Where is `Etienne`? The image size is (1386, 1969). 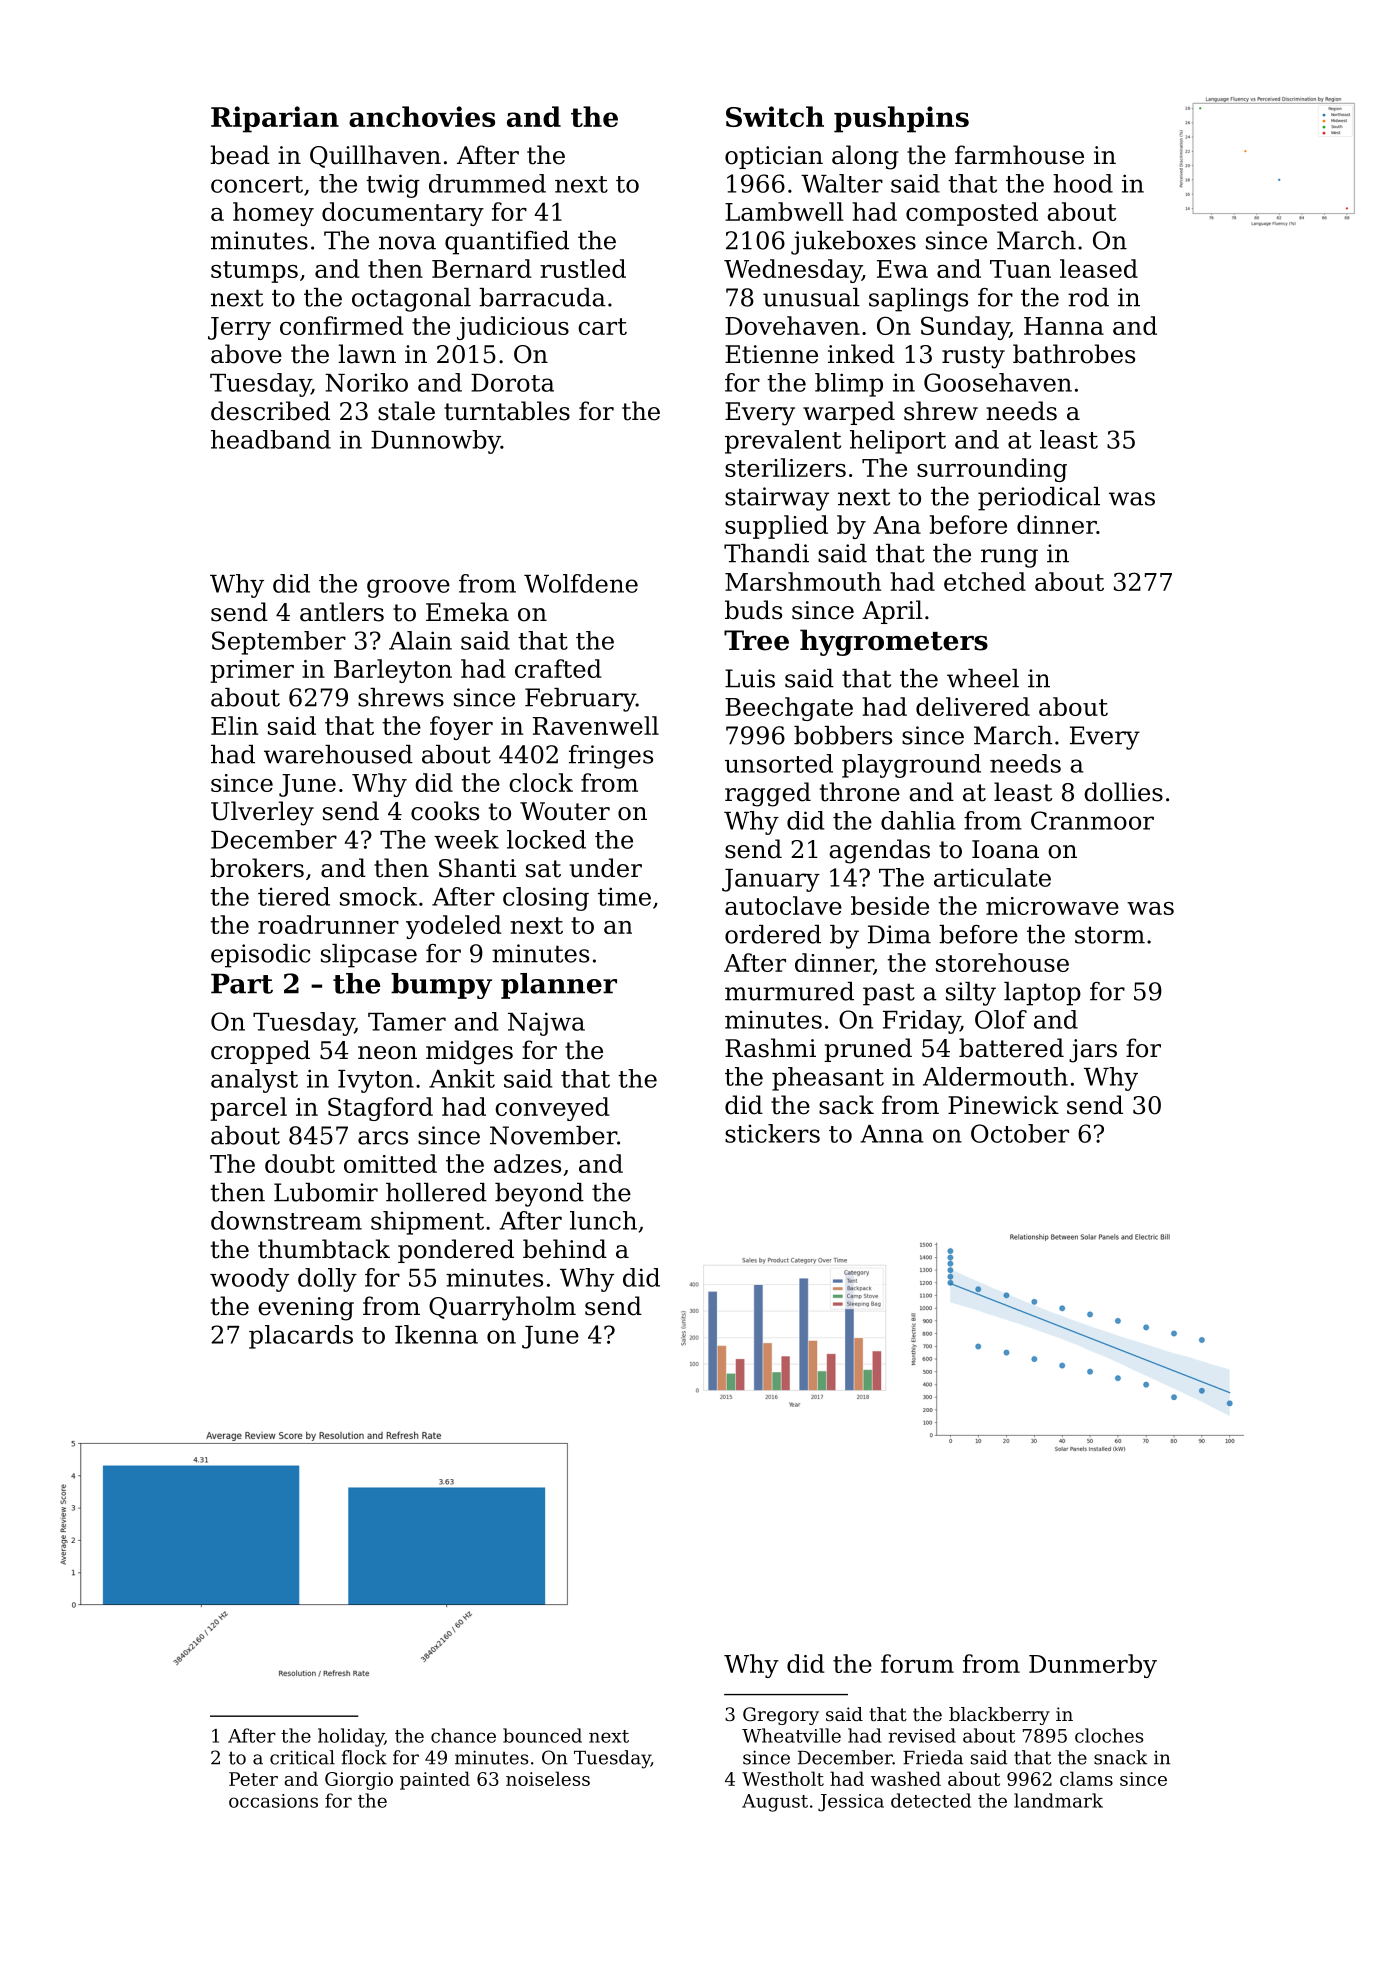
Etienne is located at coordinates (771, 354).
